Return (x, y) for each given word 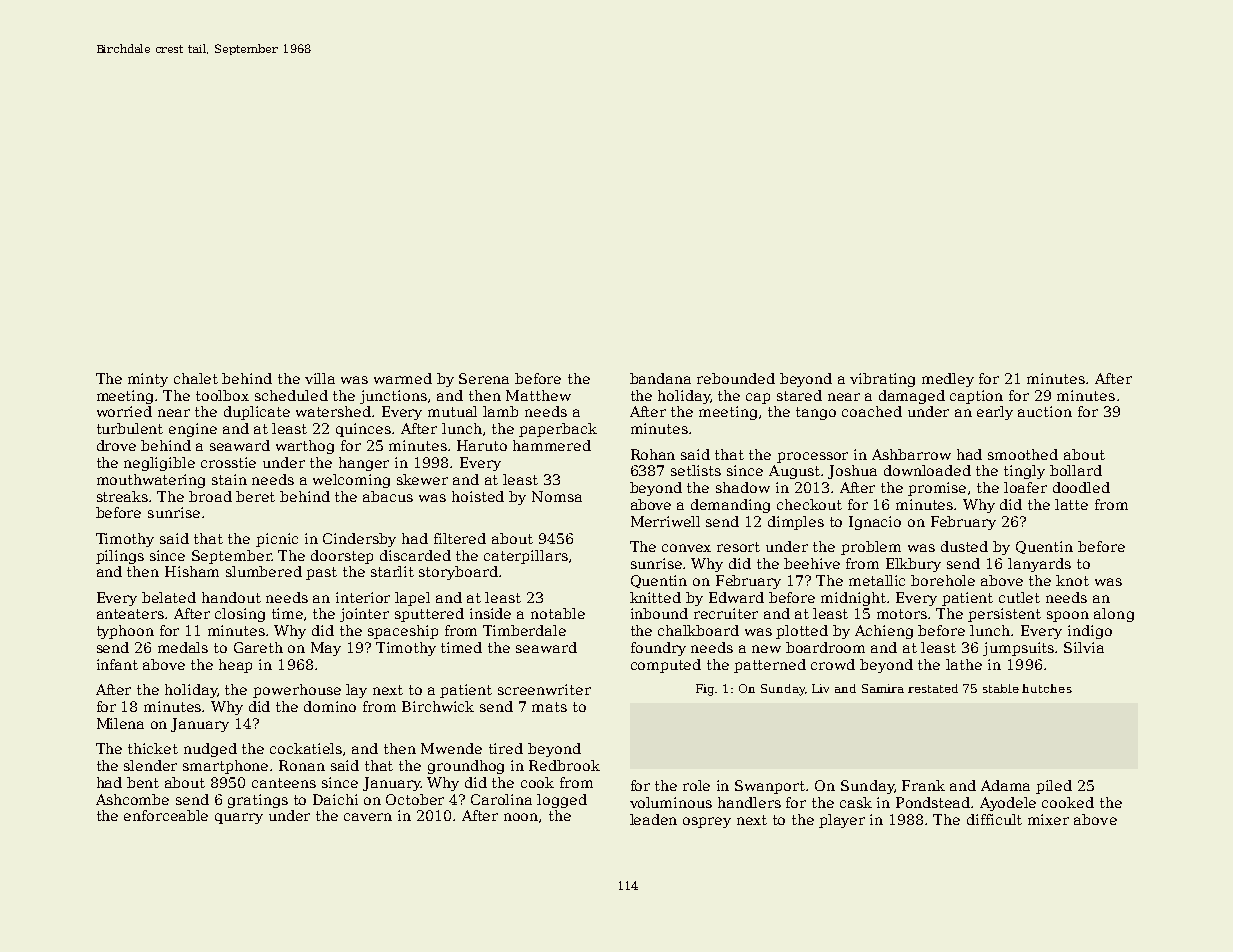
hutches (1047, 688)
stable (1001, 688)
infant (117, 664)
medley (948, 380)
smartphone (225, 767)
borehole (943, 580)
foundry (658, 649)
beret (255, 496)
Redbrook (564, 765)
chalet (196, 378)
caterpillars (526, 557)
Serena (484, 378)
